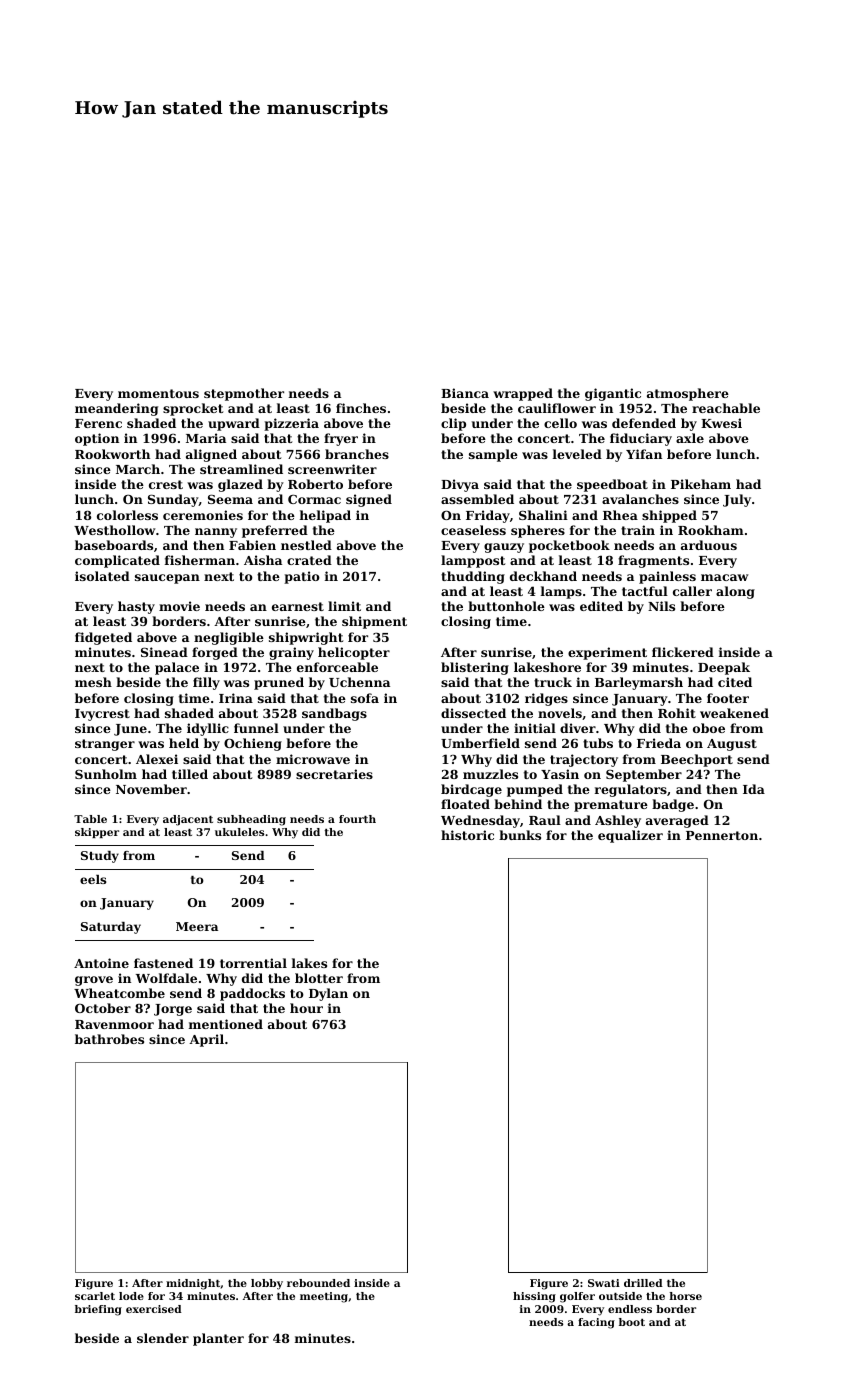  What do you see at coordinates (467, 835) in the image?
I see `historic` at bounding box center [467, 835].
